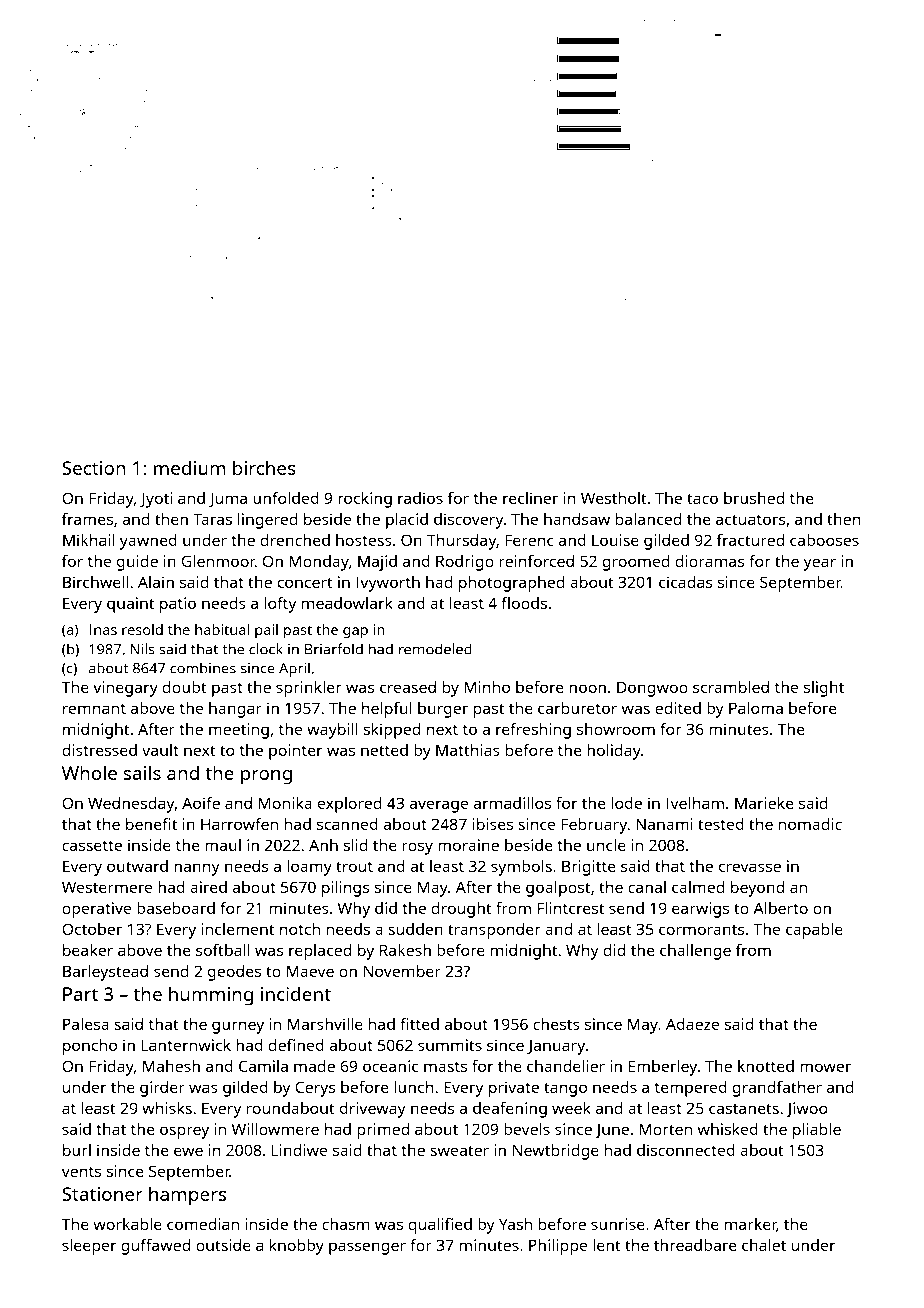 Image resolution: width=924 pixels, height=1308 pixels. Describe the element at coordinates (691, 1089) in the page. I see `tempered` at that location.
